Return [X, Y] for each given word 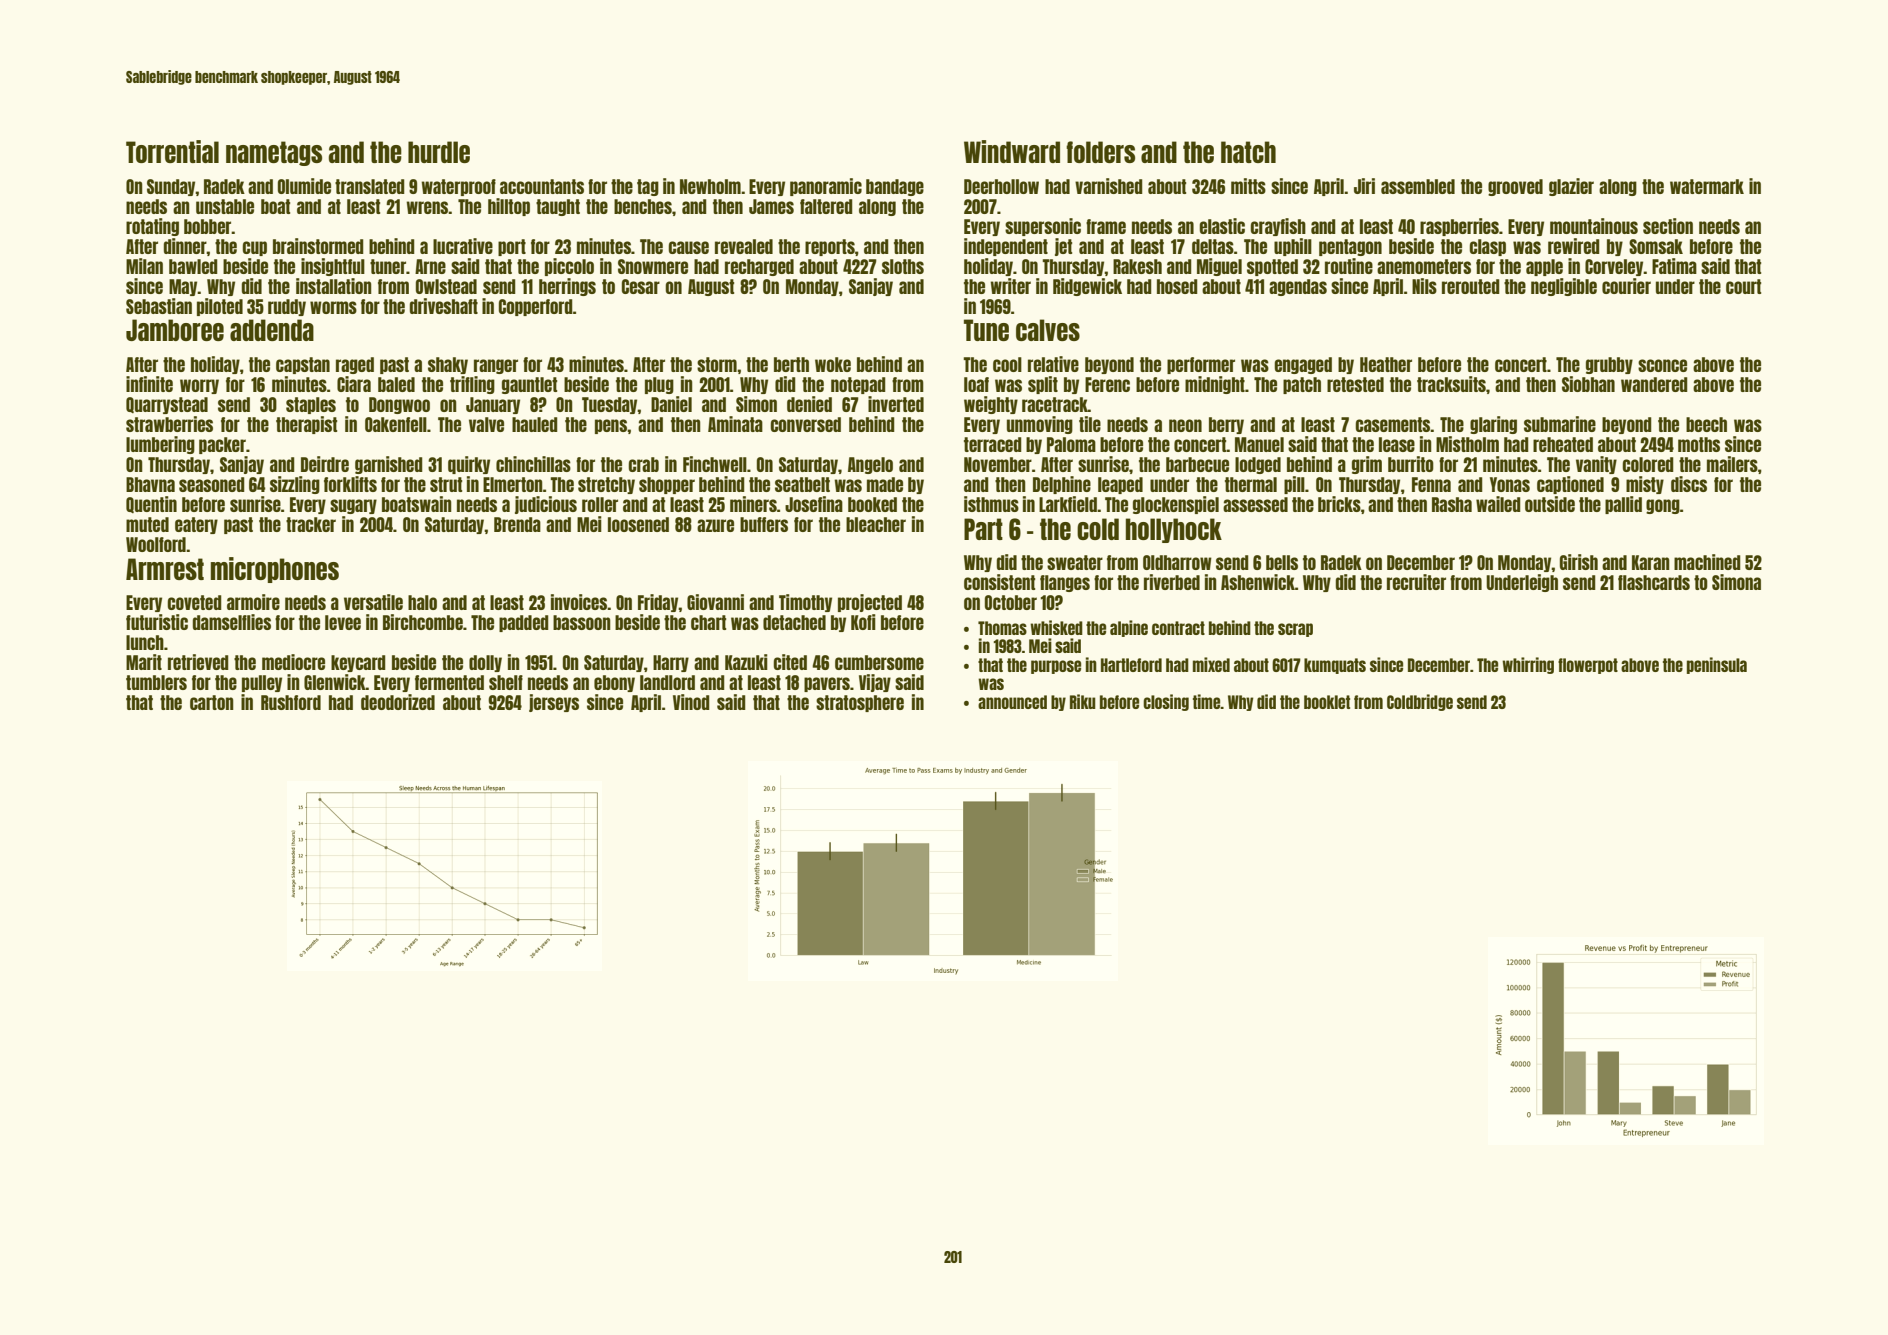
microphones [275, 570]
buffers [764, 524]
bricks [1339, 504]
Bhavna [150, 484]
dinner [185, 246]
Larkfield [1068, 504]
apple [1544, 267]
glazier [1571, 187]
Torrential [172, 151]
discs [1689, 484]
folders [1100, 152]
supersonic [1043, 227]
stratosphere [860, 703]
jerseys [554, 703]
